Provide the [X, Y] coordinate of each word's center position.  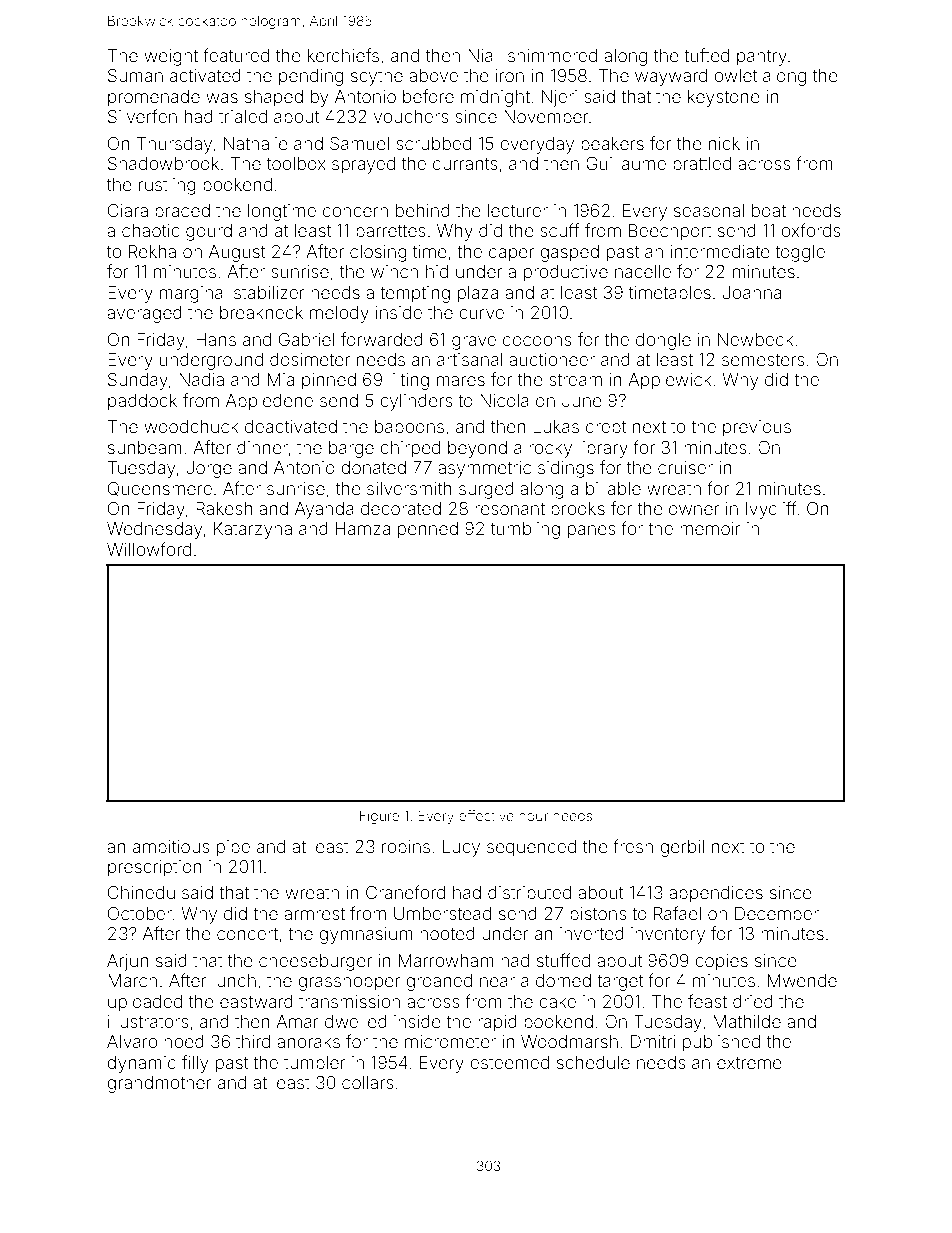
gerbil [682, 848]
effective [486, 815]
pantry [762, 58]
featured [236, 55]
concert [247, 934]
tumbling [525, 530]
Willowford [149, 549]
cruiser [685, 467]
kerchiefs [343, 55]
